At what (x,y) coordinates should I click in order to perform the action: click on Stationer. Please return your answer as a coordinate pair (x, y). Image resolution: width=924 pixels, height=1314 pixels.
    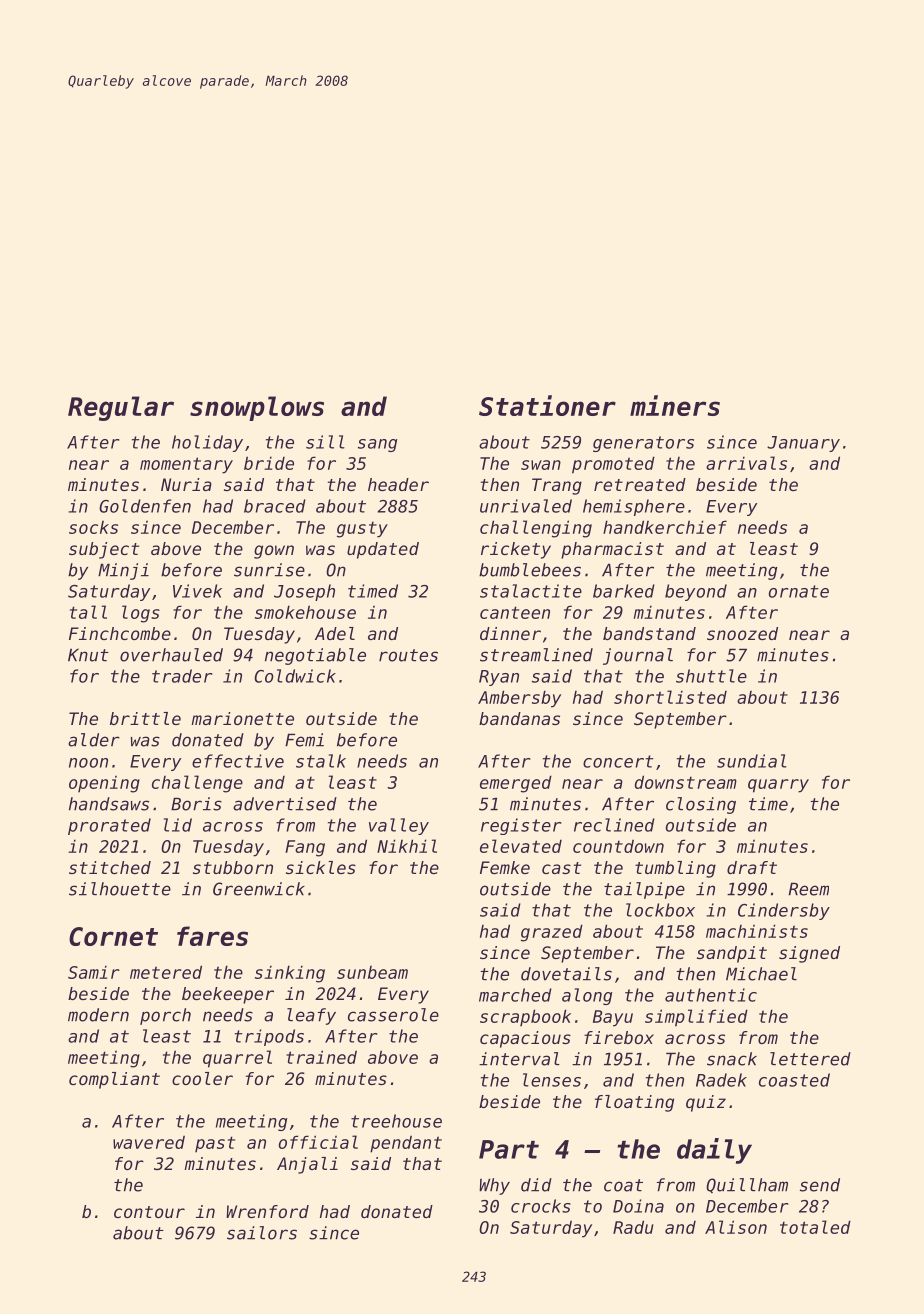
    Looking at the image, I should click on (547, 405).
